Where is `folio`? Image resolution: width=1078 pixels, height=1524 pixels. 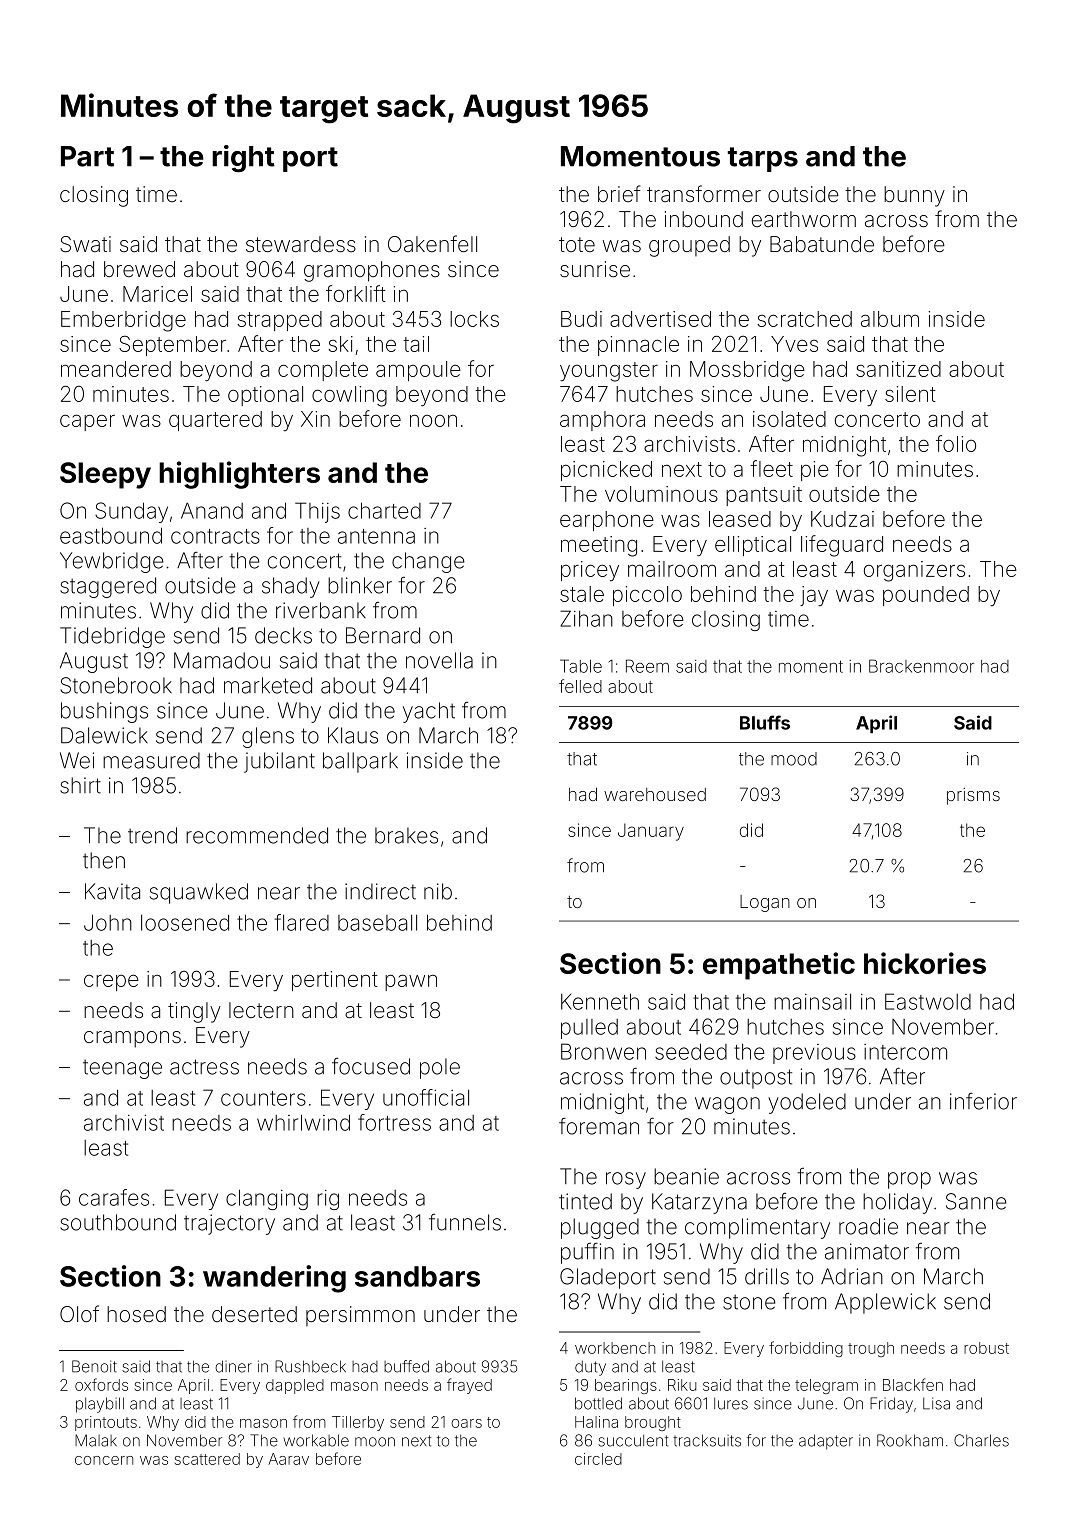
folio is located at coordinates (956, 443).
